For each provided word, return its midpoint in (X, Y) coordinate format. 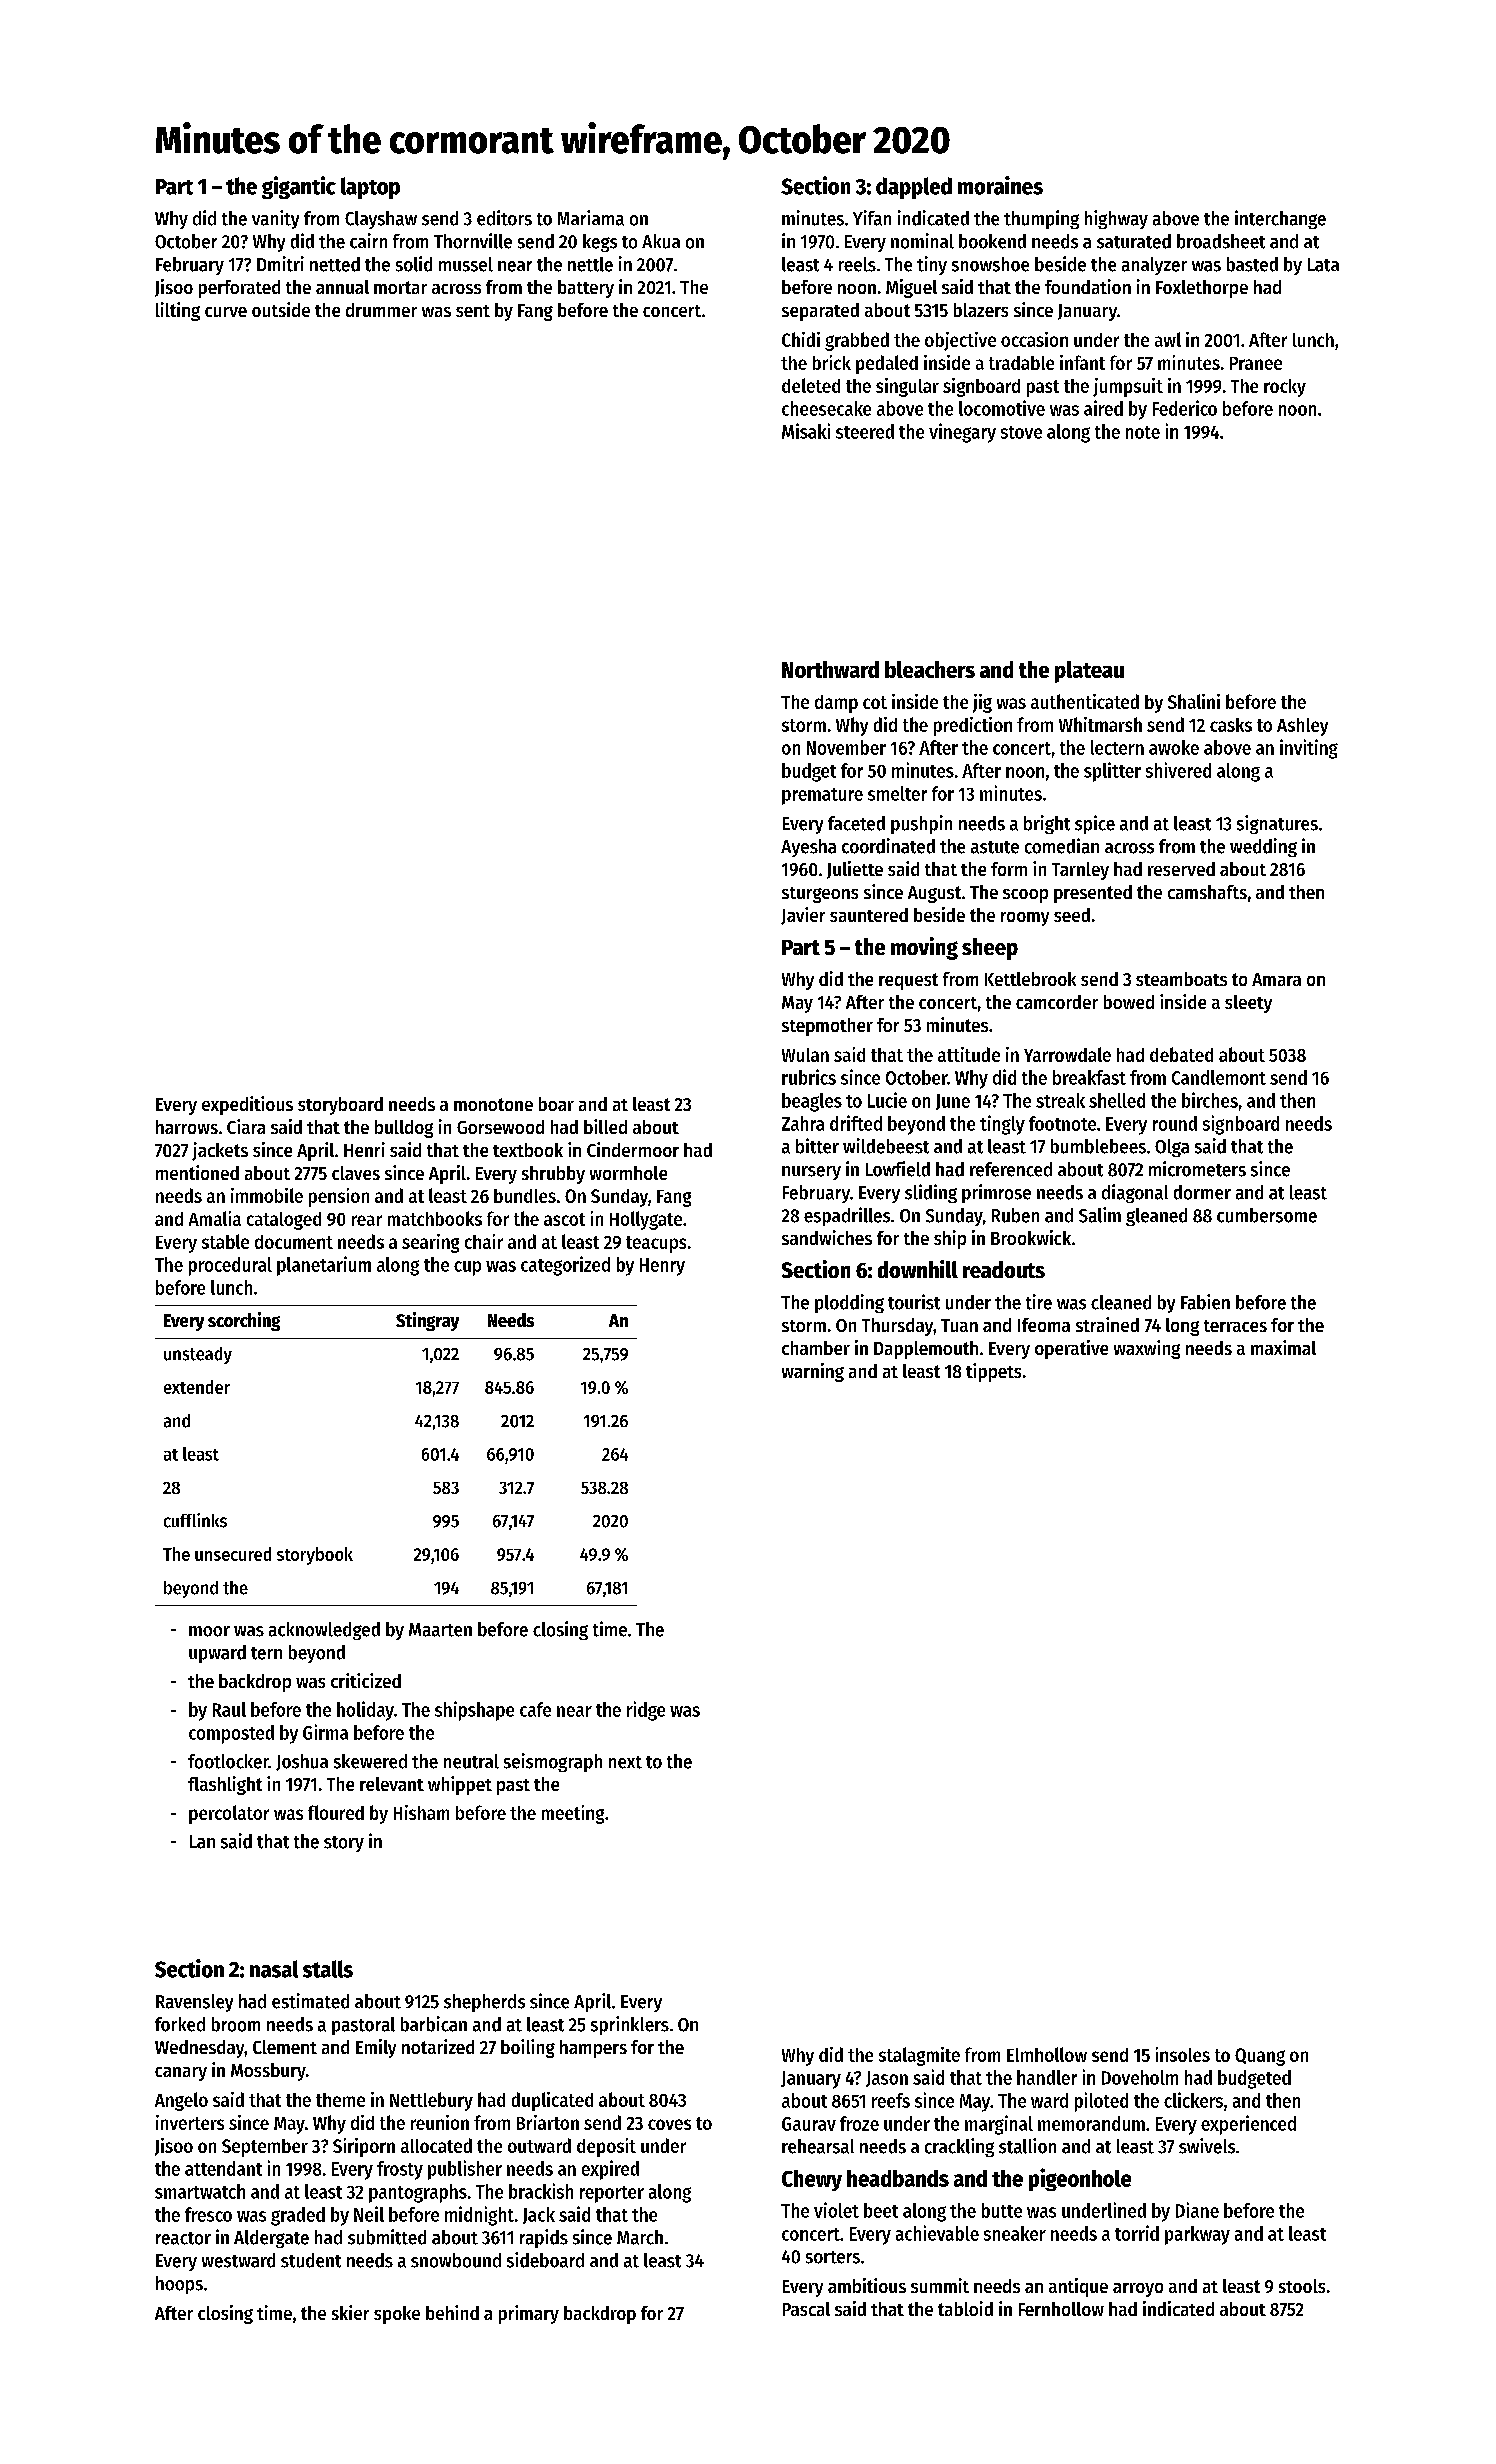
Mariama (591, 218)
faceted (856, 823)
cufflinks (195, 1520)
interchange (1280, 219)
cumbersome (1267, 1215)
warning (813, 1372)
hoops (179, 2285)
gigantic (299, 187)
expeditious (247, 1105)
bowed (1129, 1002)
